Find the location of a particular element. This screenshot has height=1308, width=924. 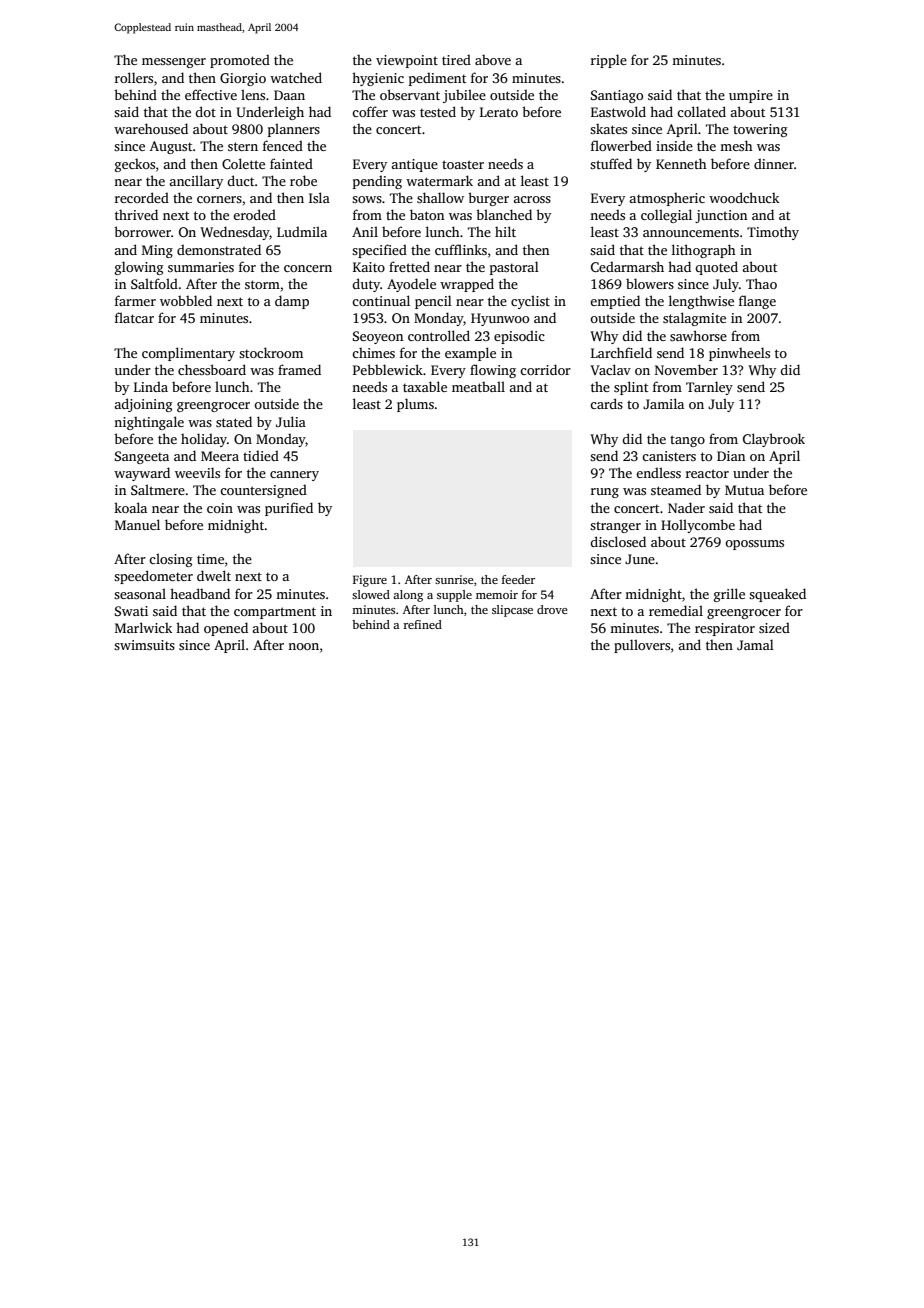

Manuel is located at coordinates (137, 524).
